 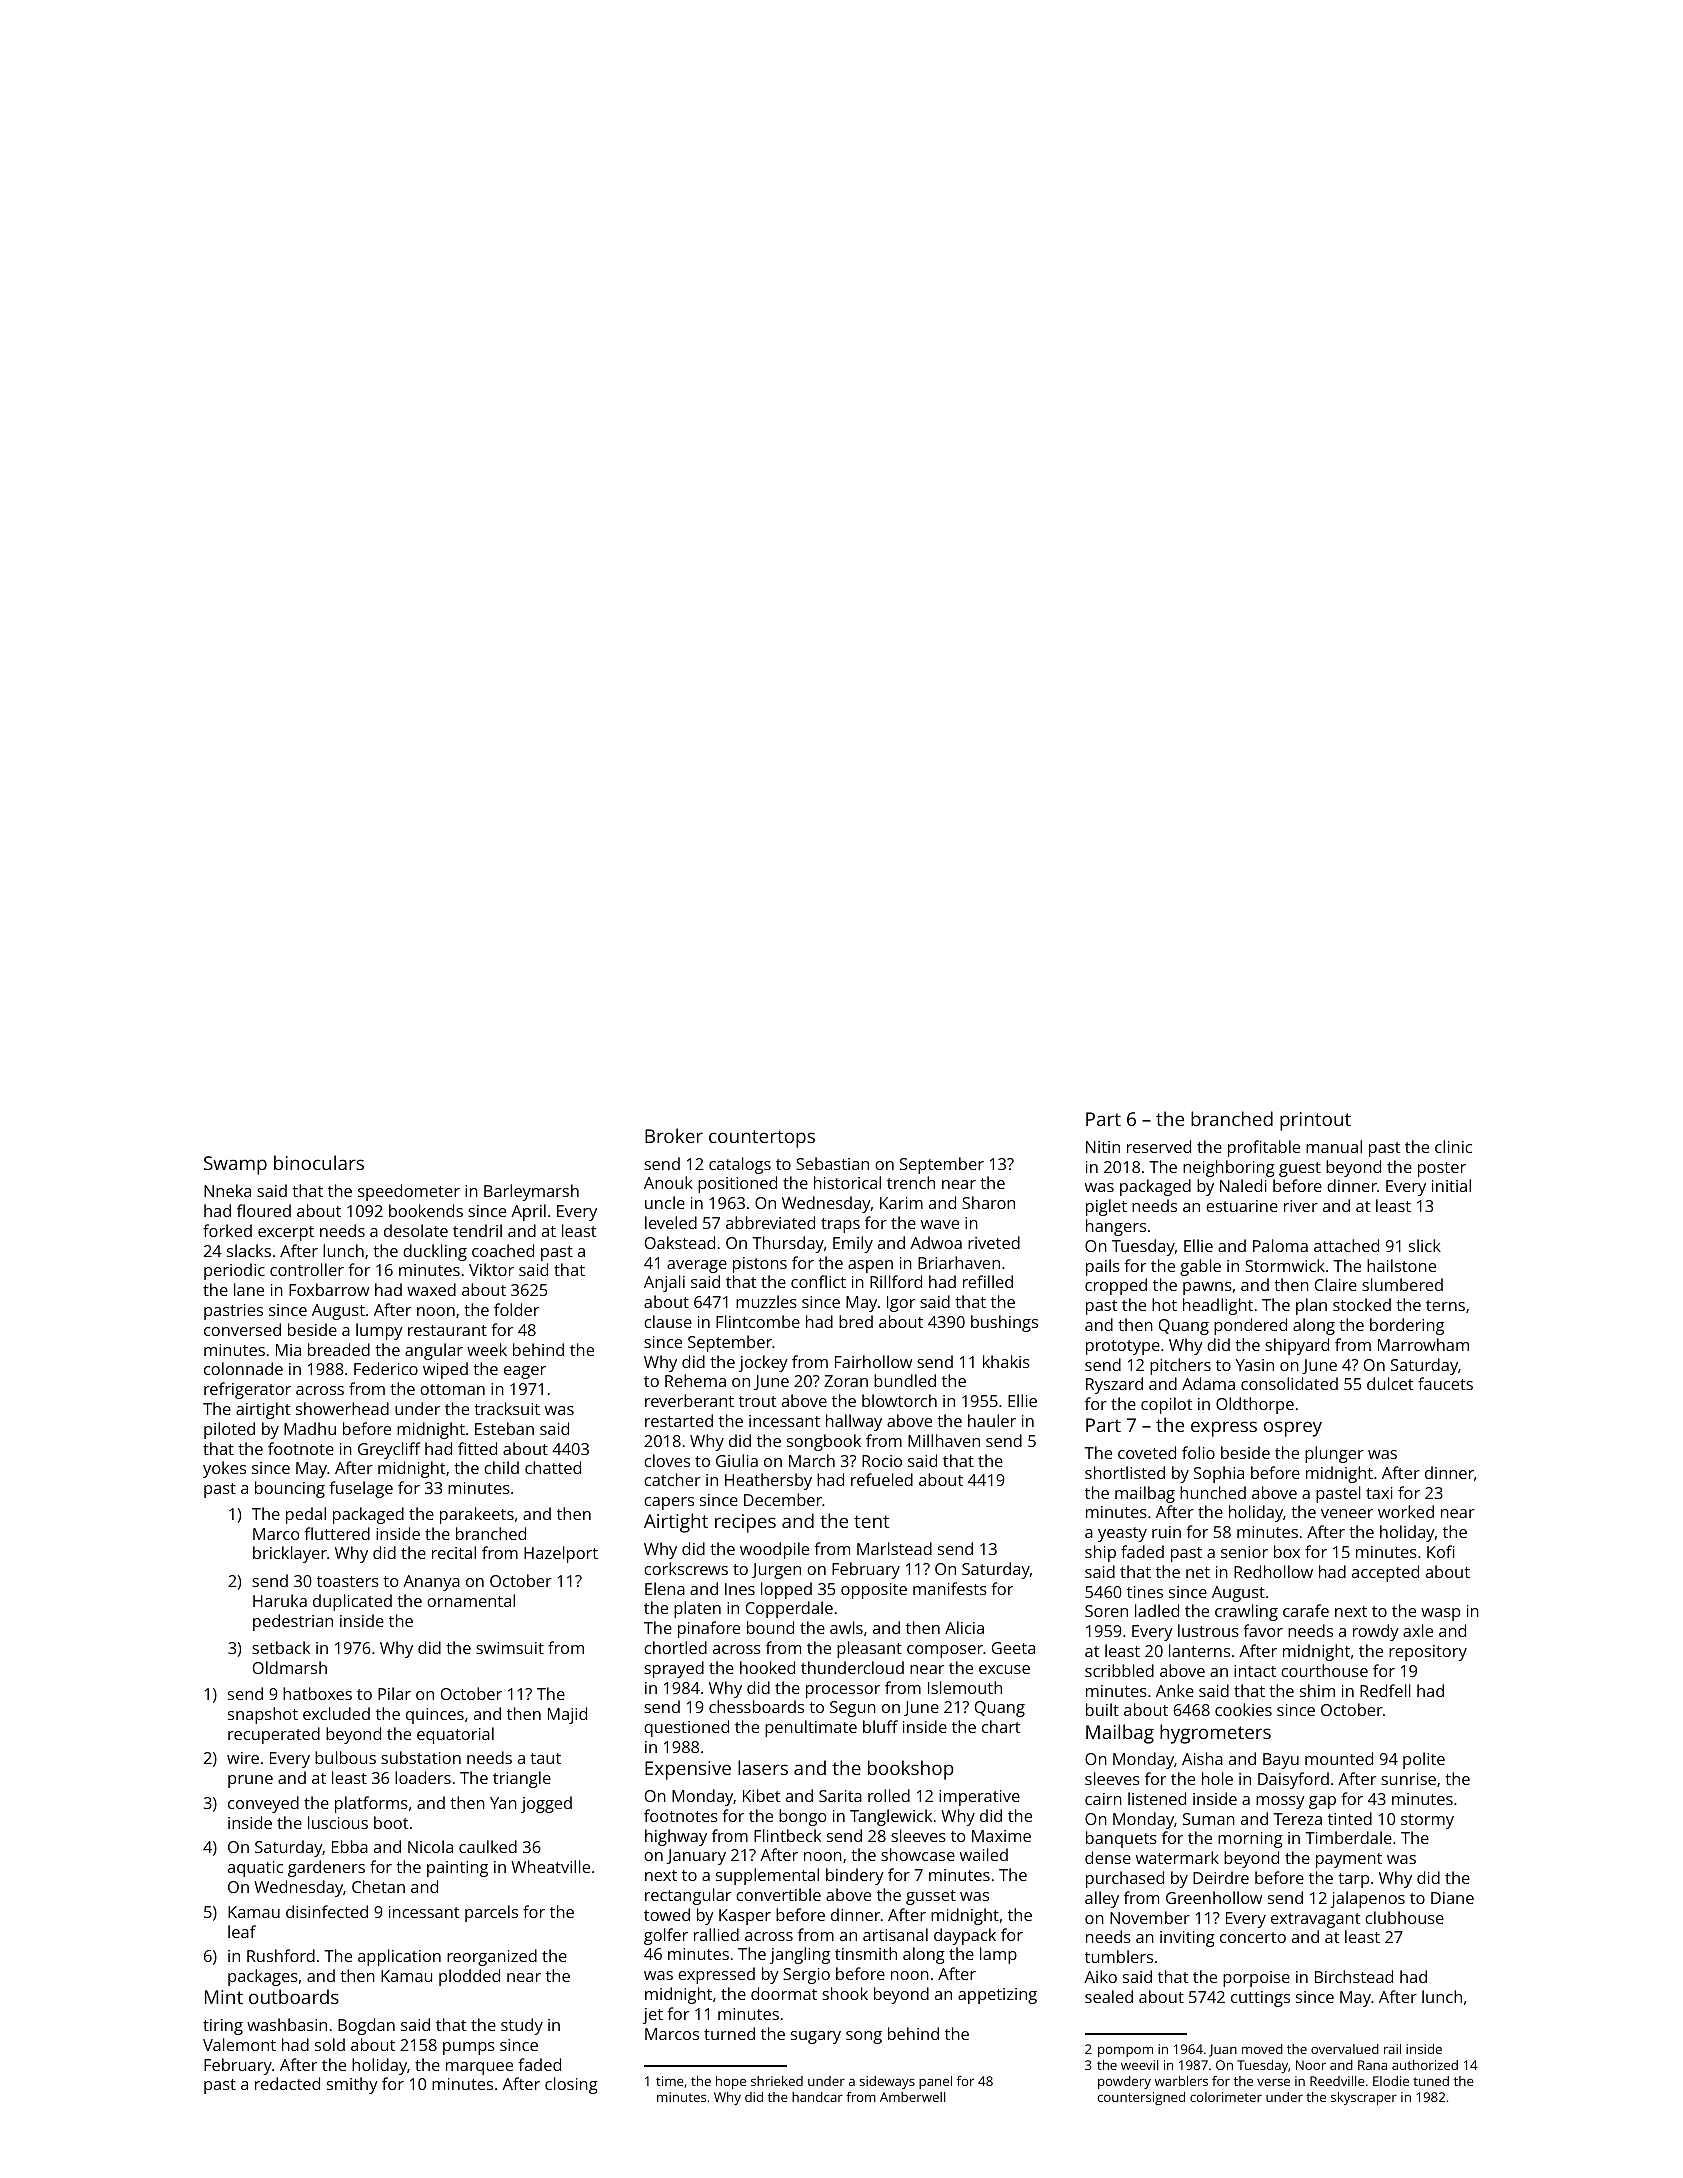 I want to click on Anouk, so click(x=668, y=1182).
